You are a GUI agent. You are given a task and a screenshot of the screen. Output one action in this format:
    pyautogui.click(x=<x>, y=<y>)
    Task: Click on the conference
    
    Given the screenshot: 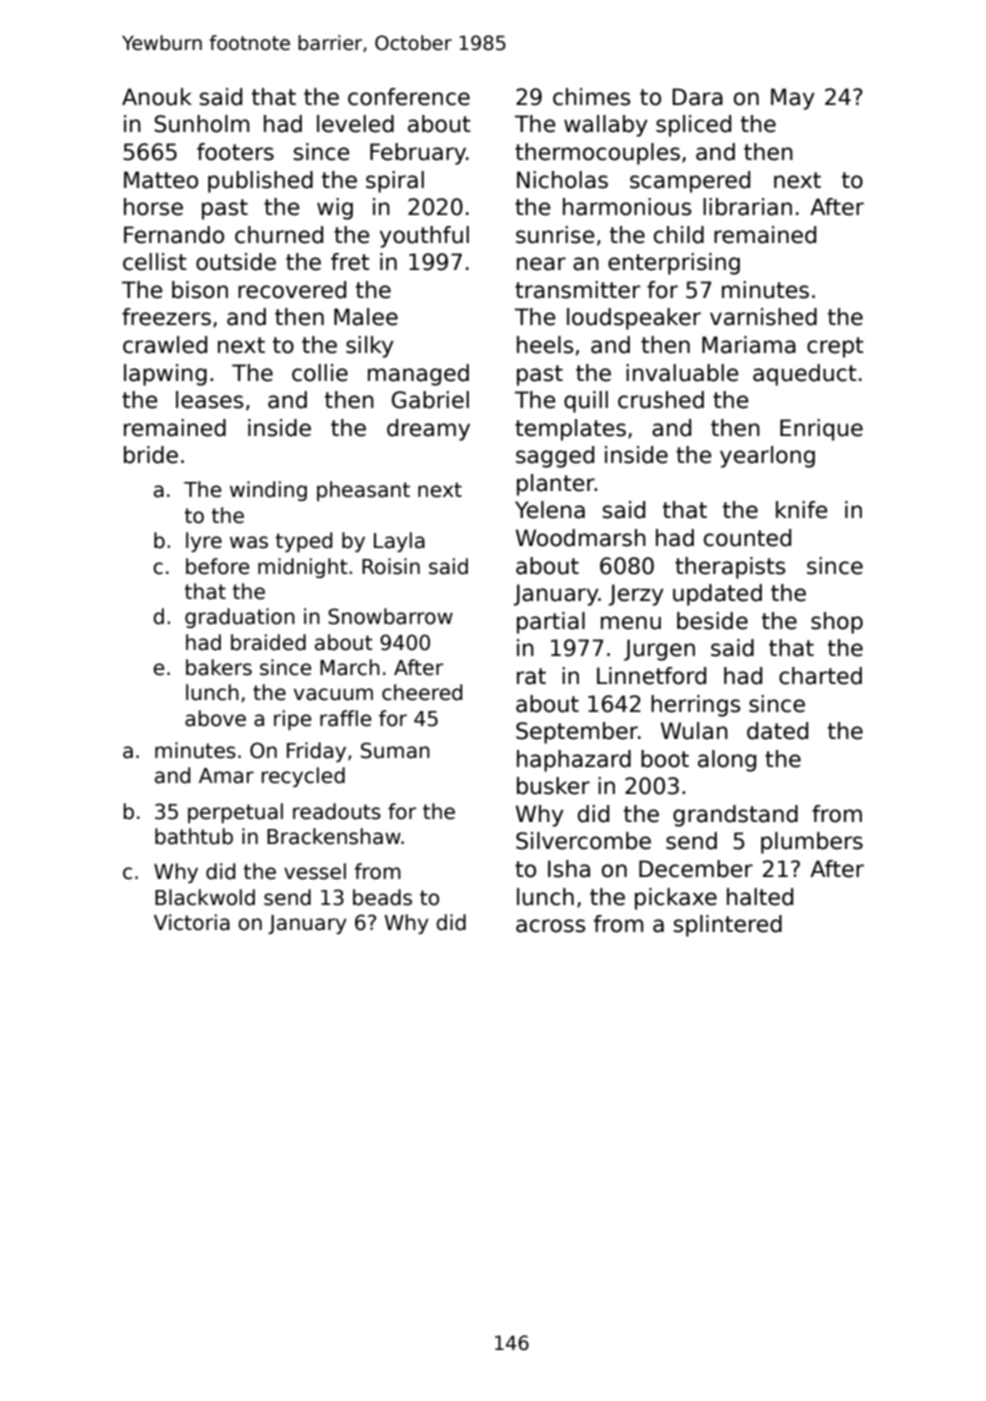 What is the action you would take?
    pyautogui.click(x=409, y=97)
